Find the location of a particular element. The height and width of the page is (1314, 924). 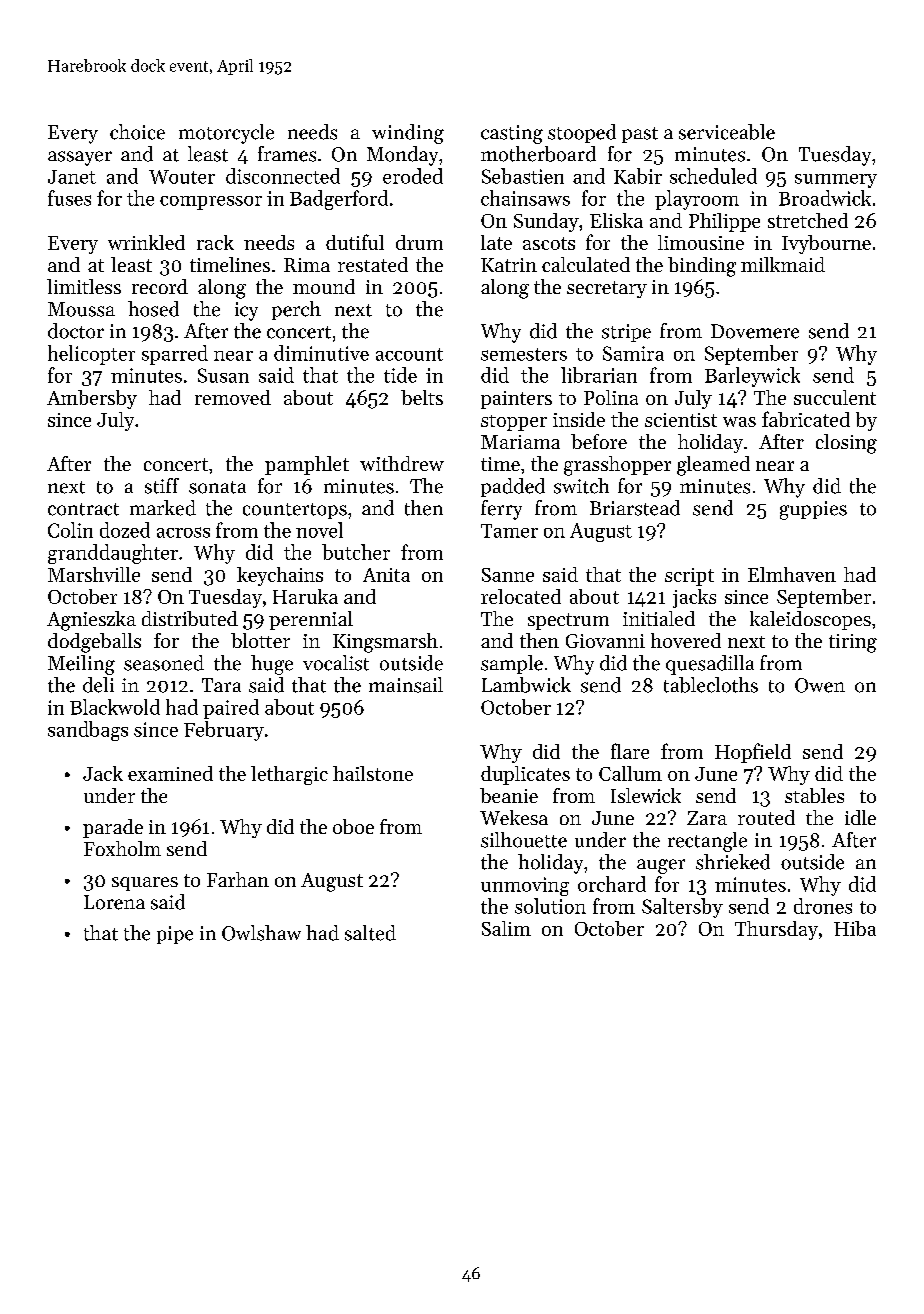

hosed is located at coordinates (153, 309).
